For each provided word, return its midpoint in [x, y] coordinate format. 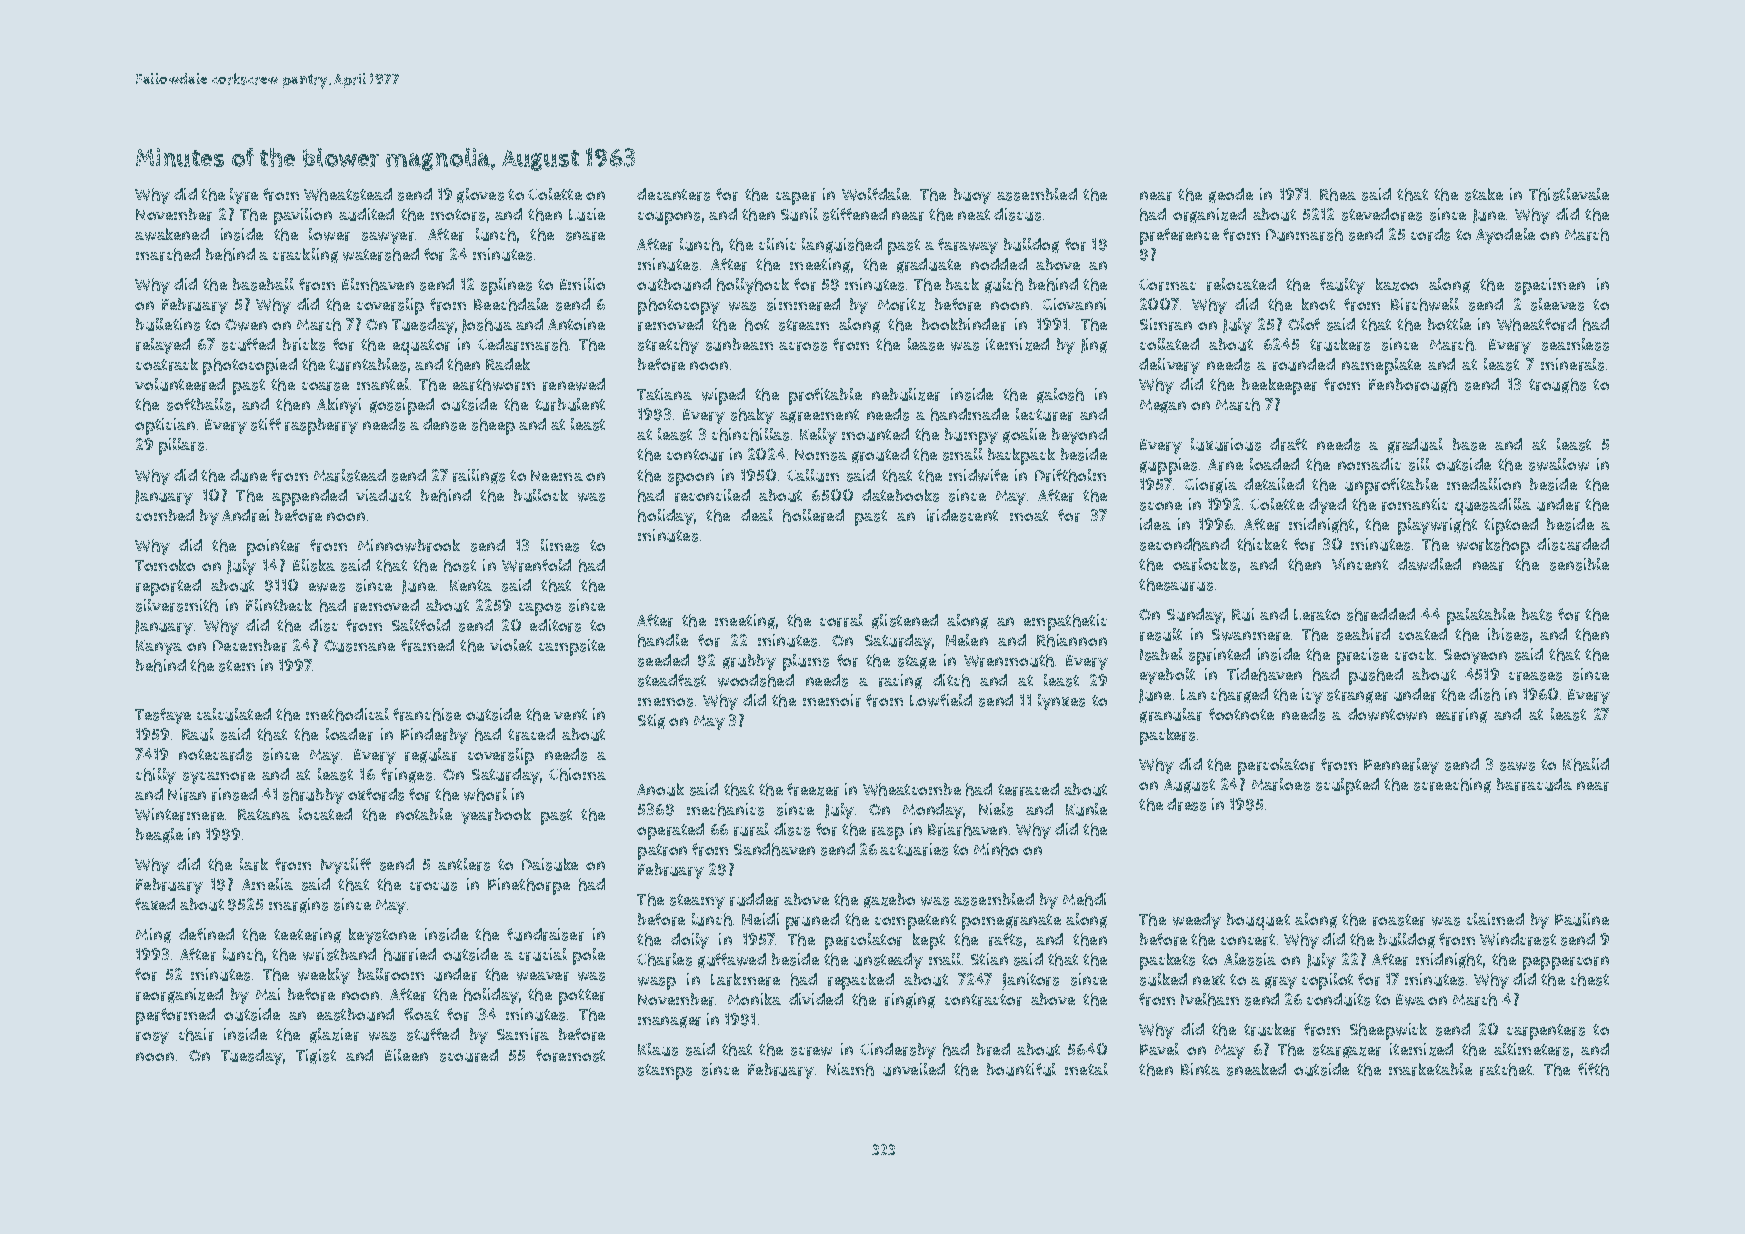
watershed [381, 254]
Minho [996, 849]
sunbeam [739, 344]
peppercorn [1566, 963]
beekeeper [1279, 386]
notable [424, 814]
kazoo [1397, 284]
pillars [181, 446]
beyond [1079, 436]
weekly [324, 976]
